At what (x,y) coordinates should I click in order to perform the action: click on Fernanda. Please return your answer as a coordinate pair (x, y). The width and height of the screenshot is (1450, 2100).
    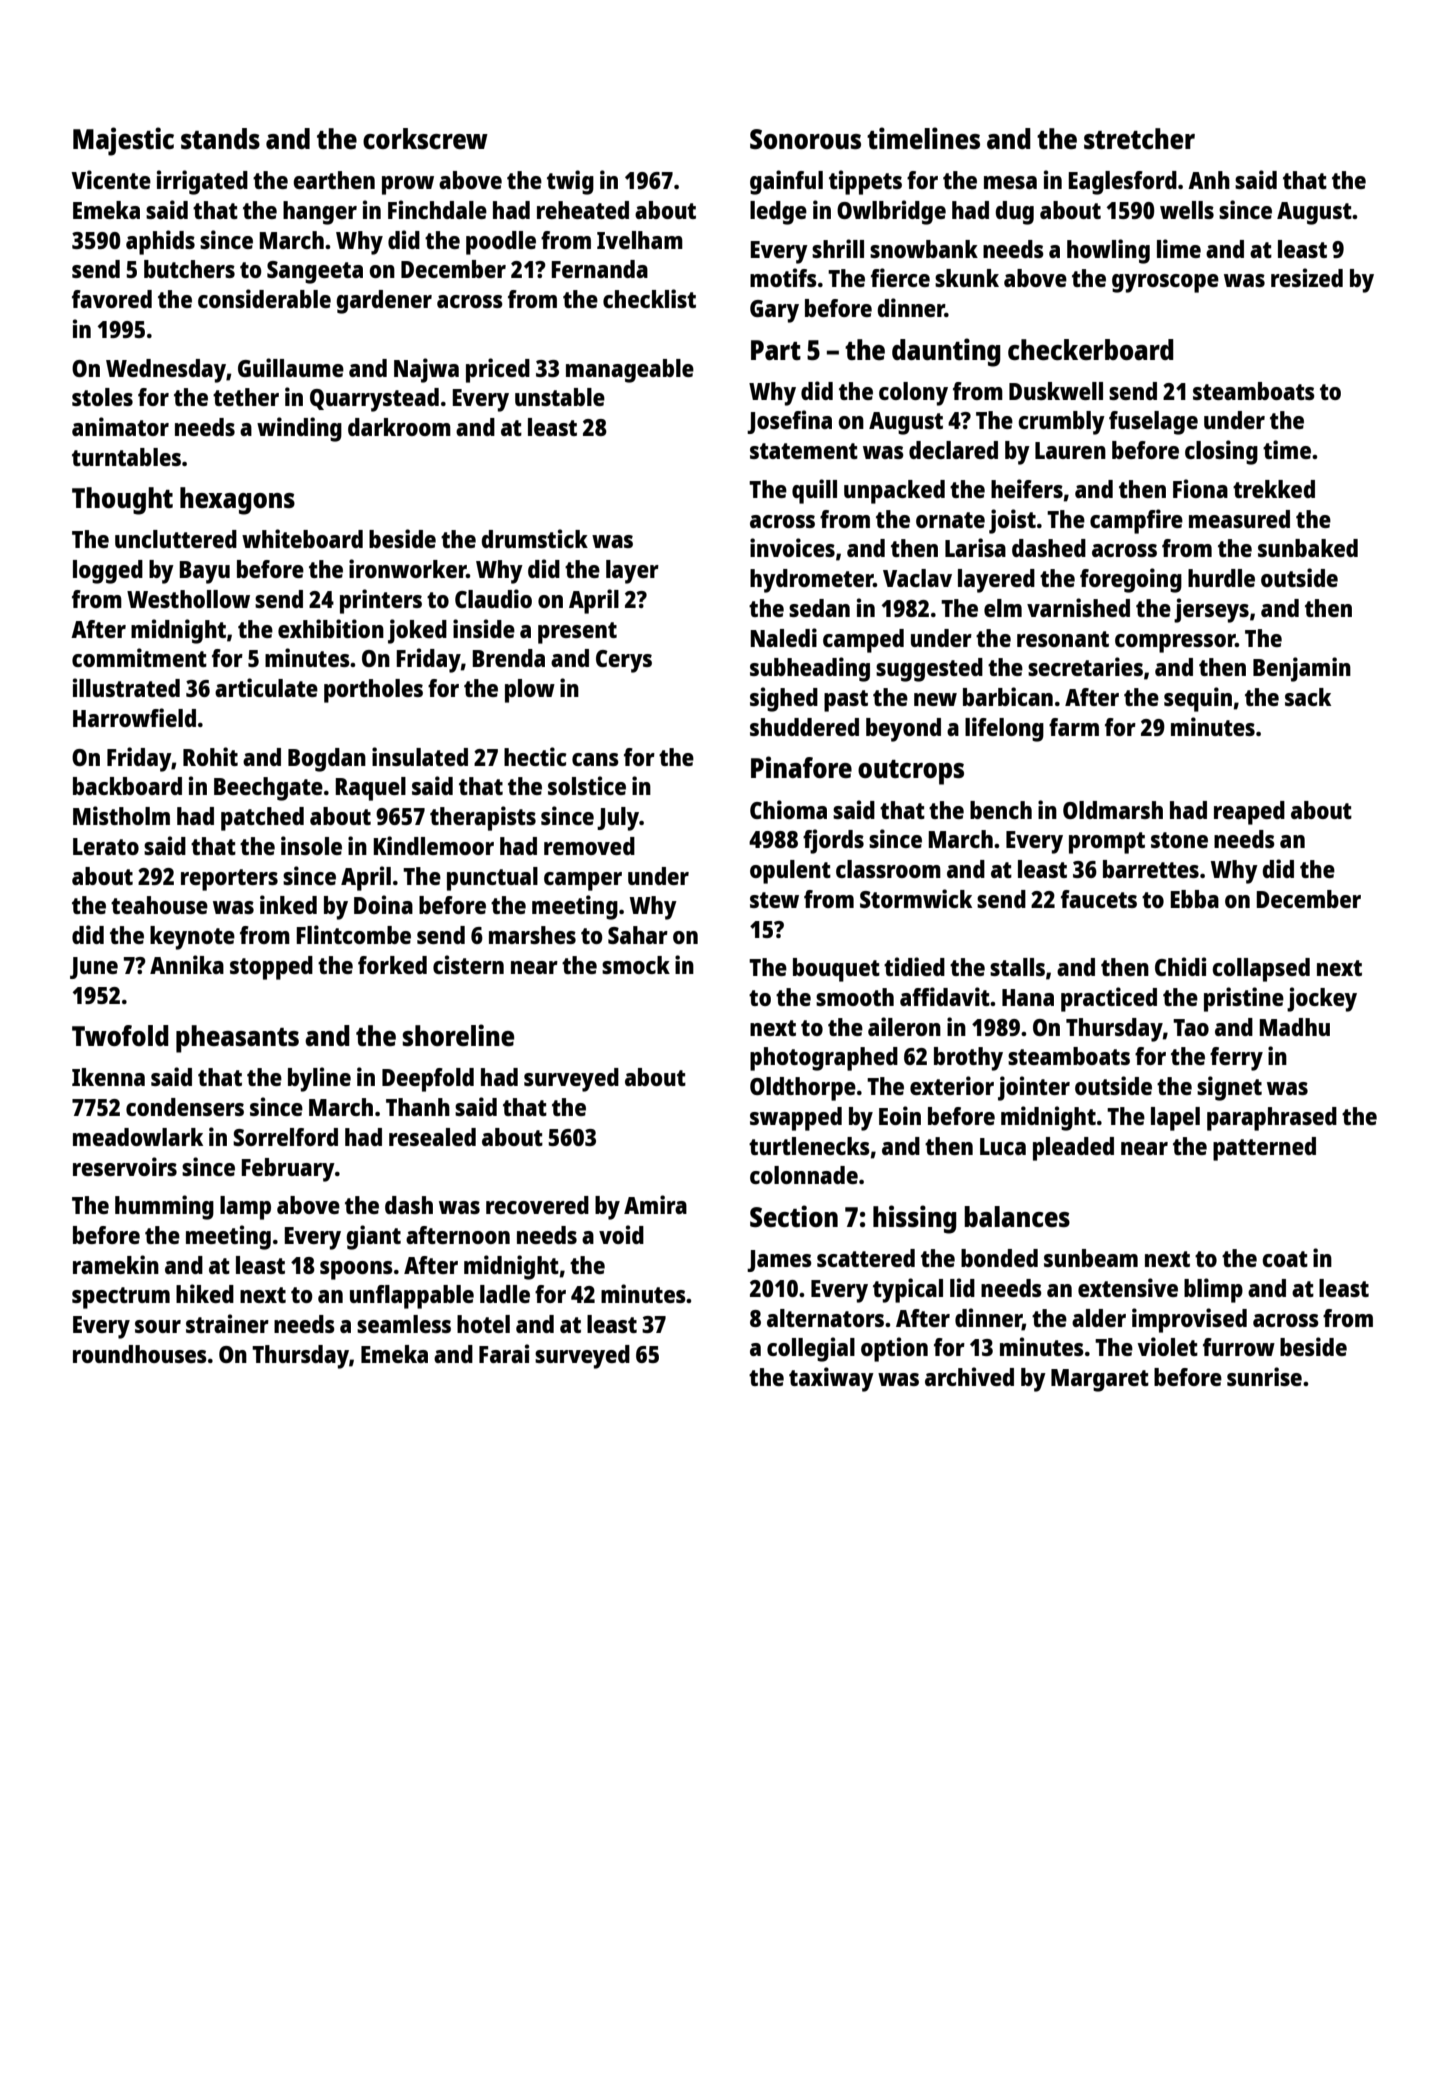
    Looking at the image, I should click on (599, 269).
